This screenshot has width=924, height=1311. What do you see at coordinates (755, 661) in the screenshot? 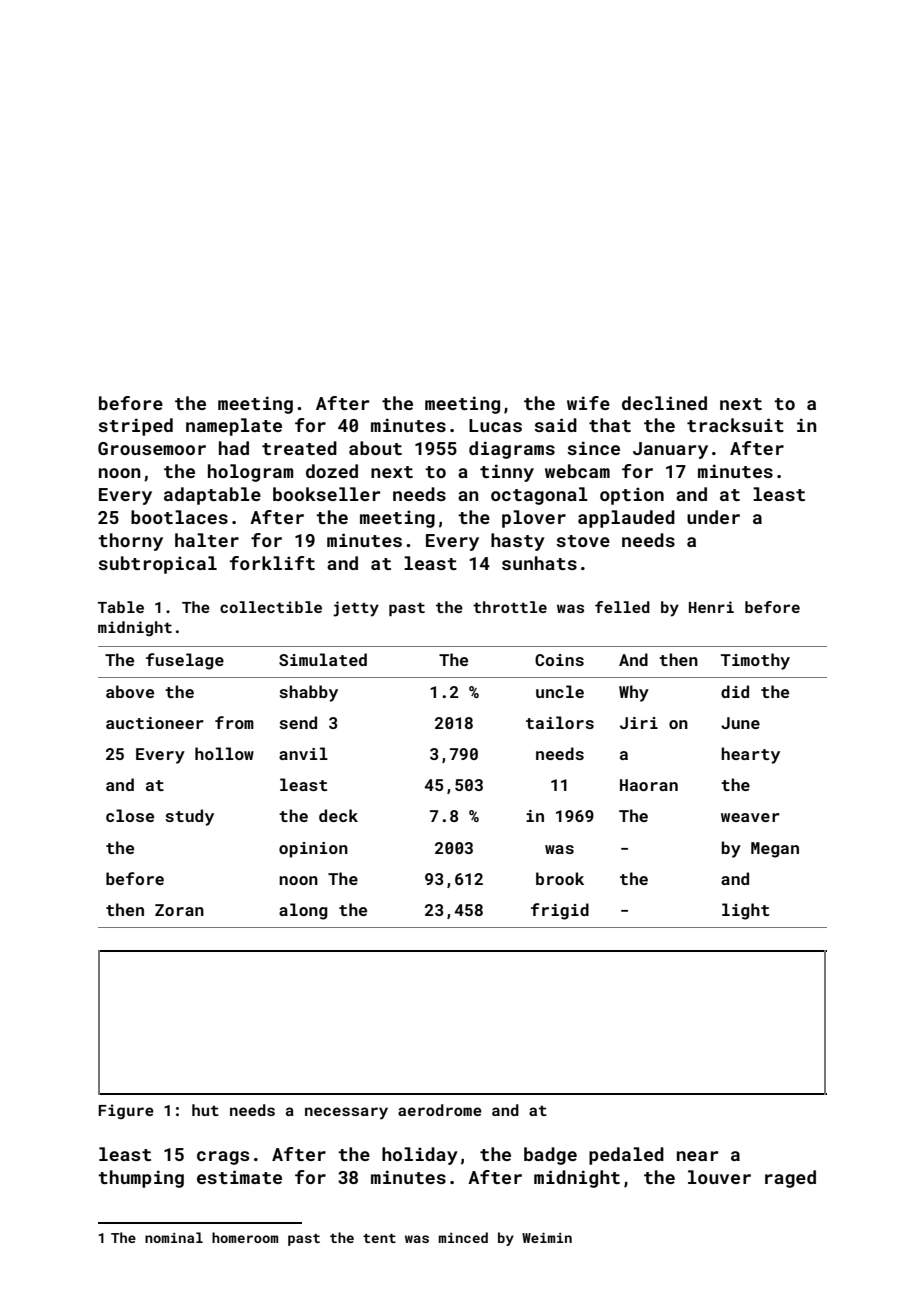
I see `Timothy` at bounding box center [755, 661].
